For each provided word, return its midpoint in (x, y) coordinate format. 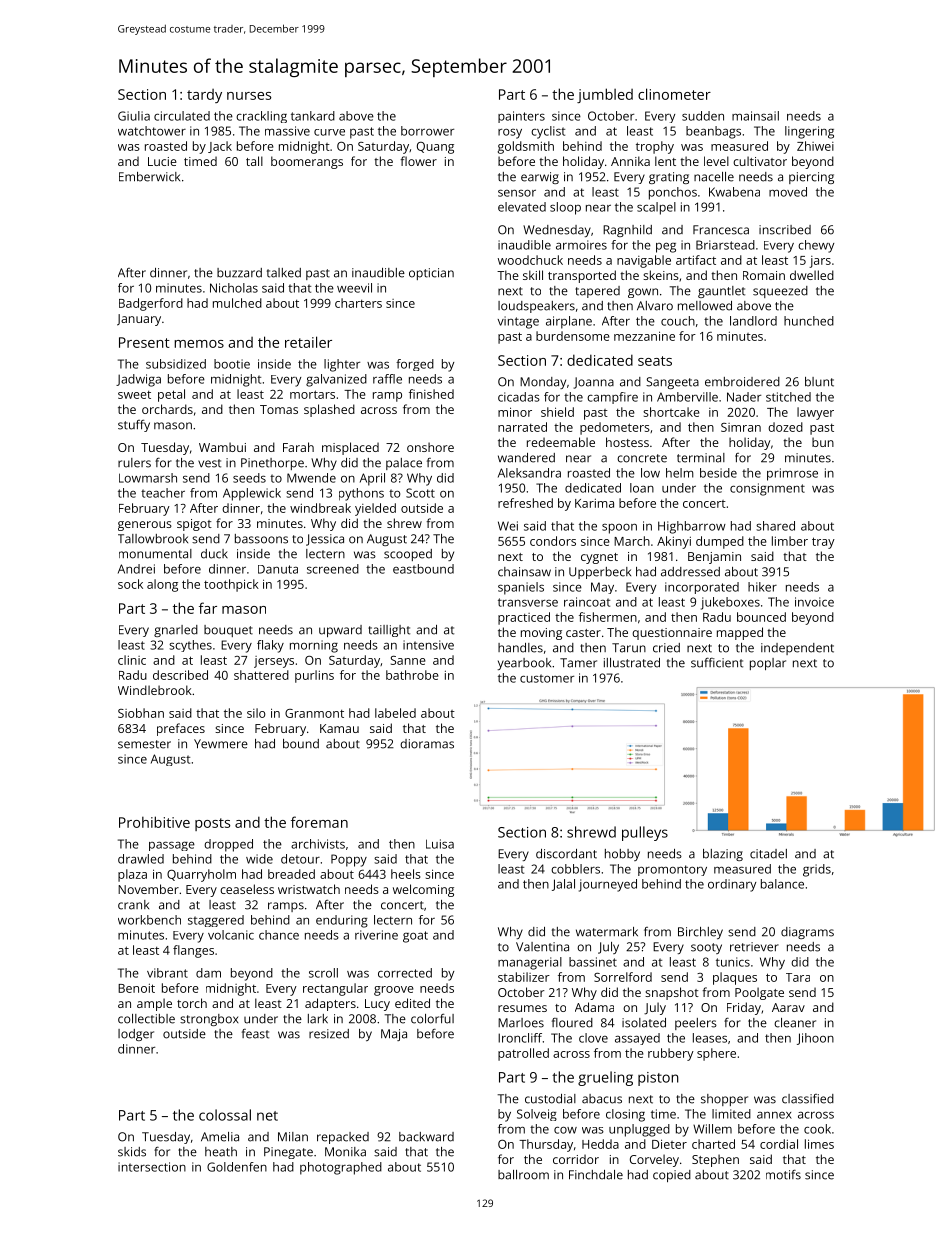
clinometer (674, 94)
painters (521, 117)
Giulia (134, 116)
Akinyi (674, 542)
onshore (430, 447)
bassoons (261, 539)
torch (192, 1003)
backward (426, 1137)
